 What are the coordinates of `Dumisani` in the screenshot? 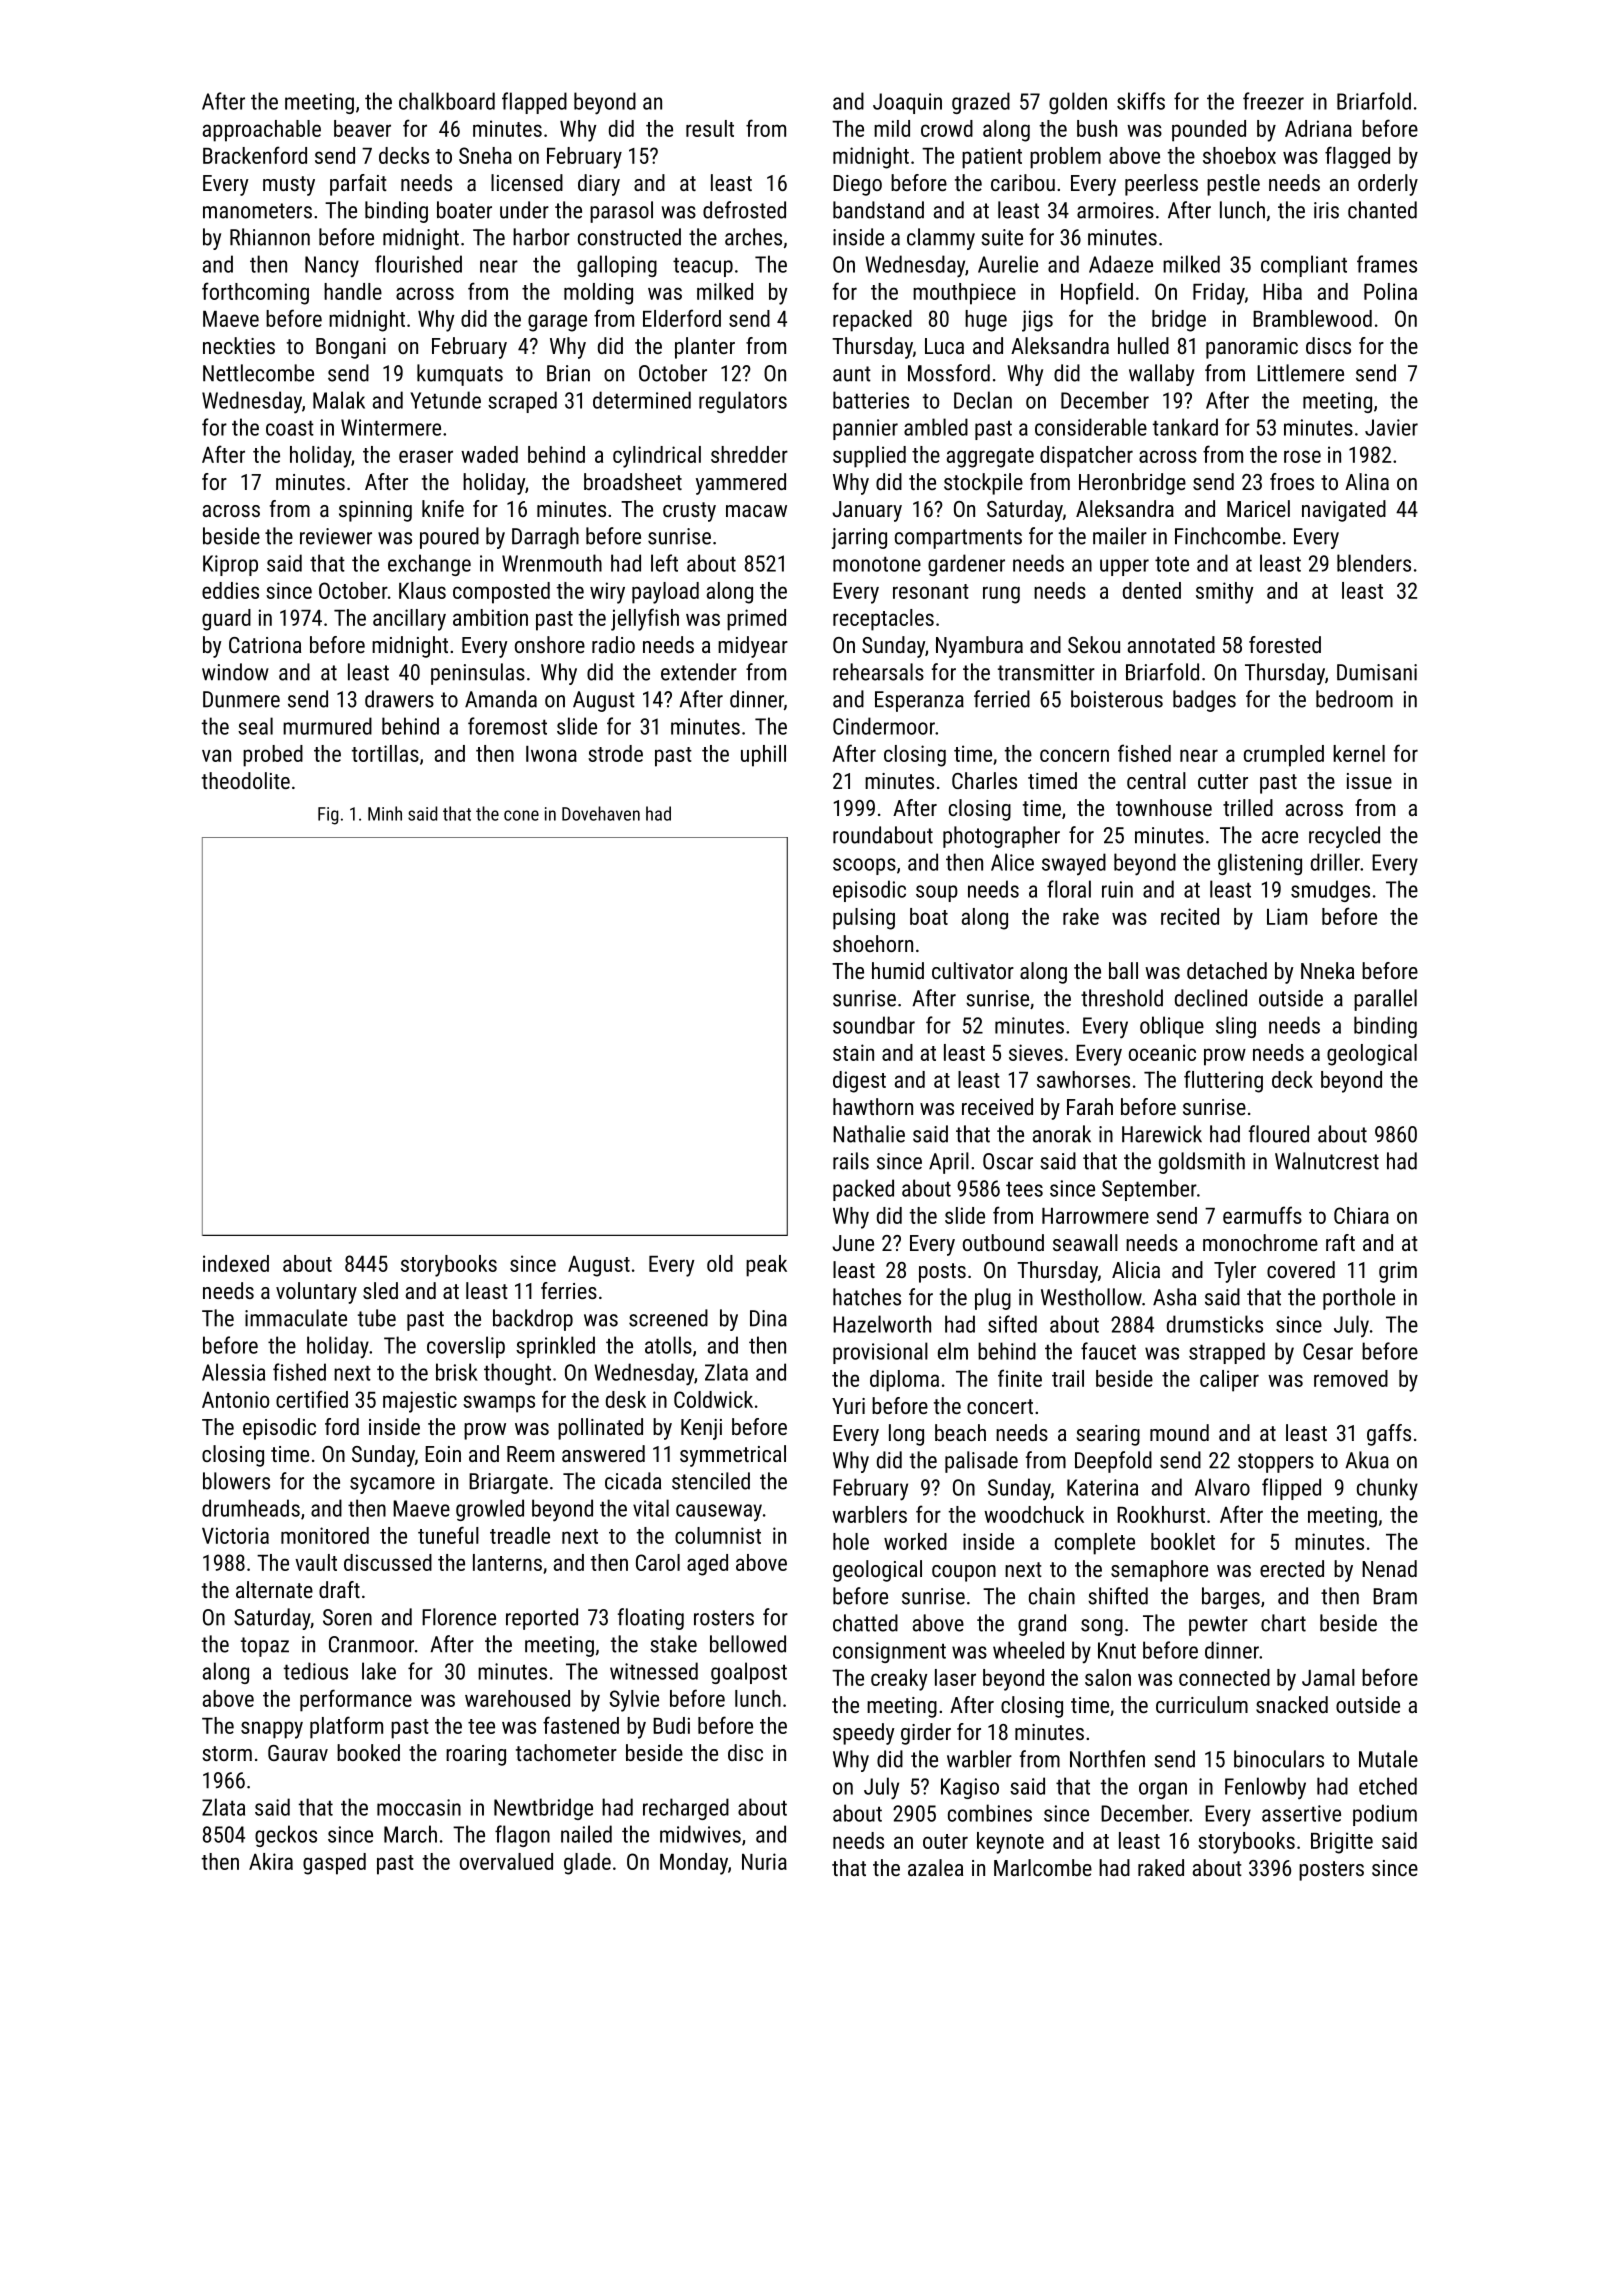 It's located at (1377, 672).
